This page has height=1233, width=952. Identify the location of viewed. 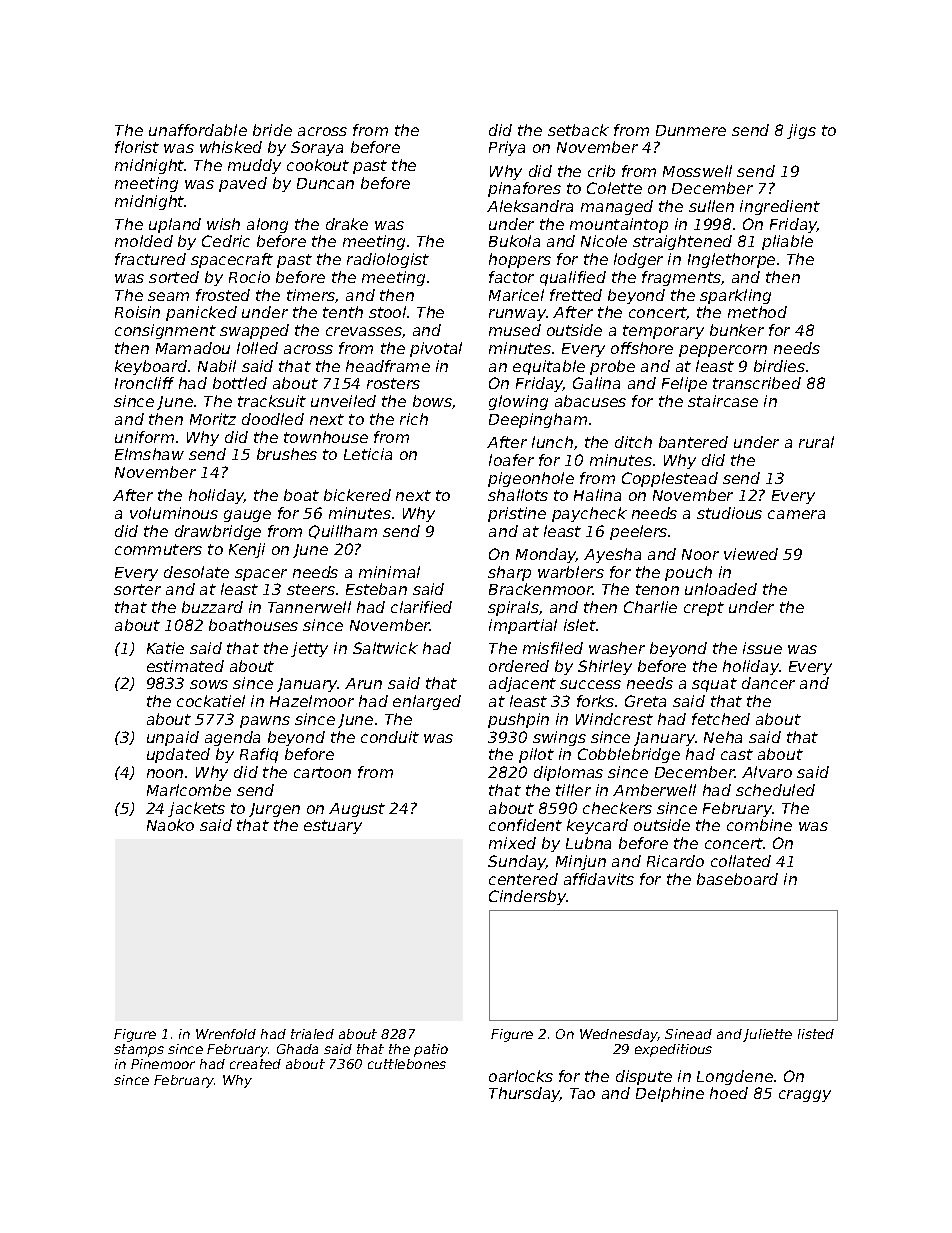
(751, 554).
